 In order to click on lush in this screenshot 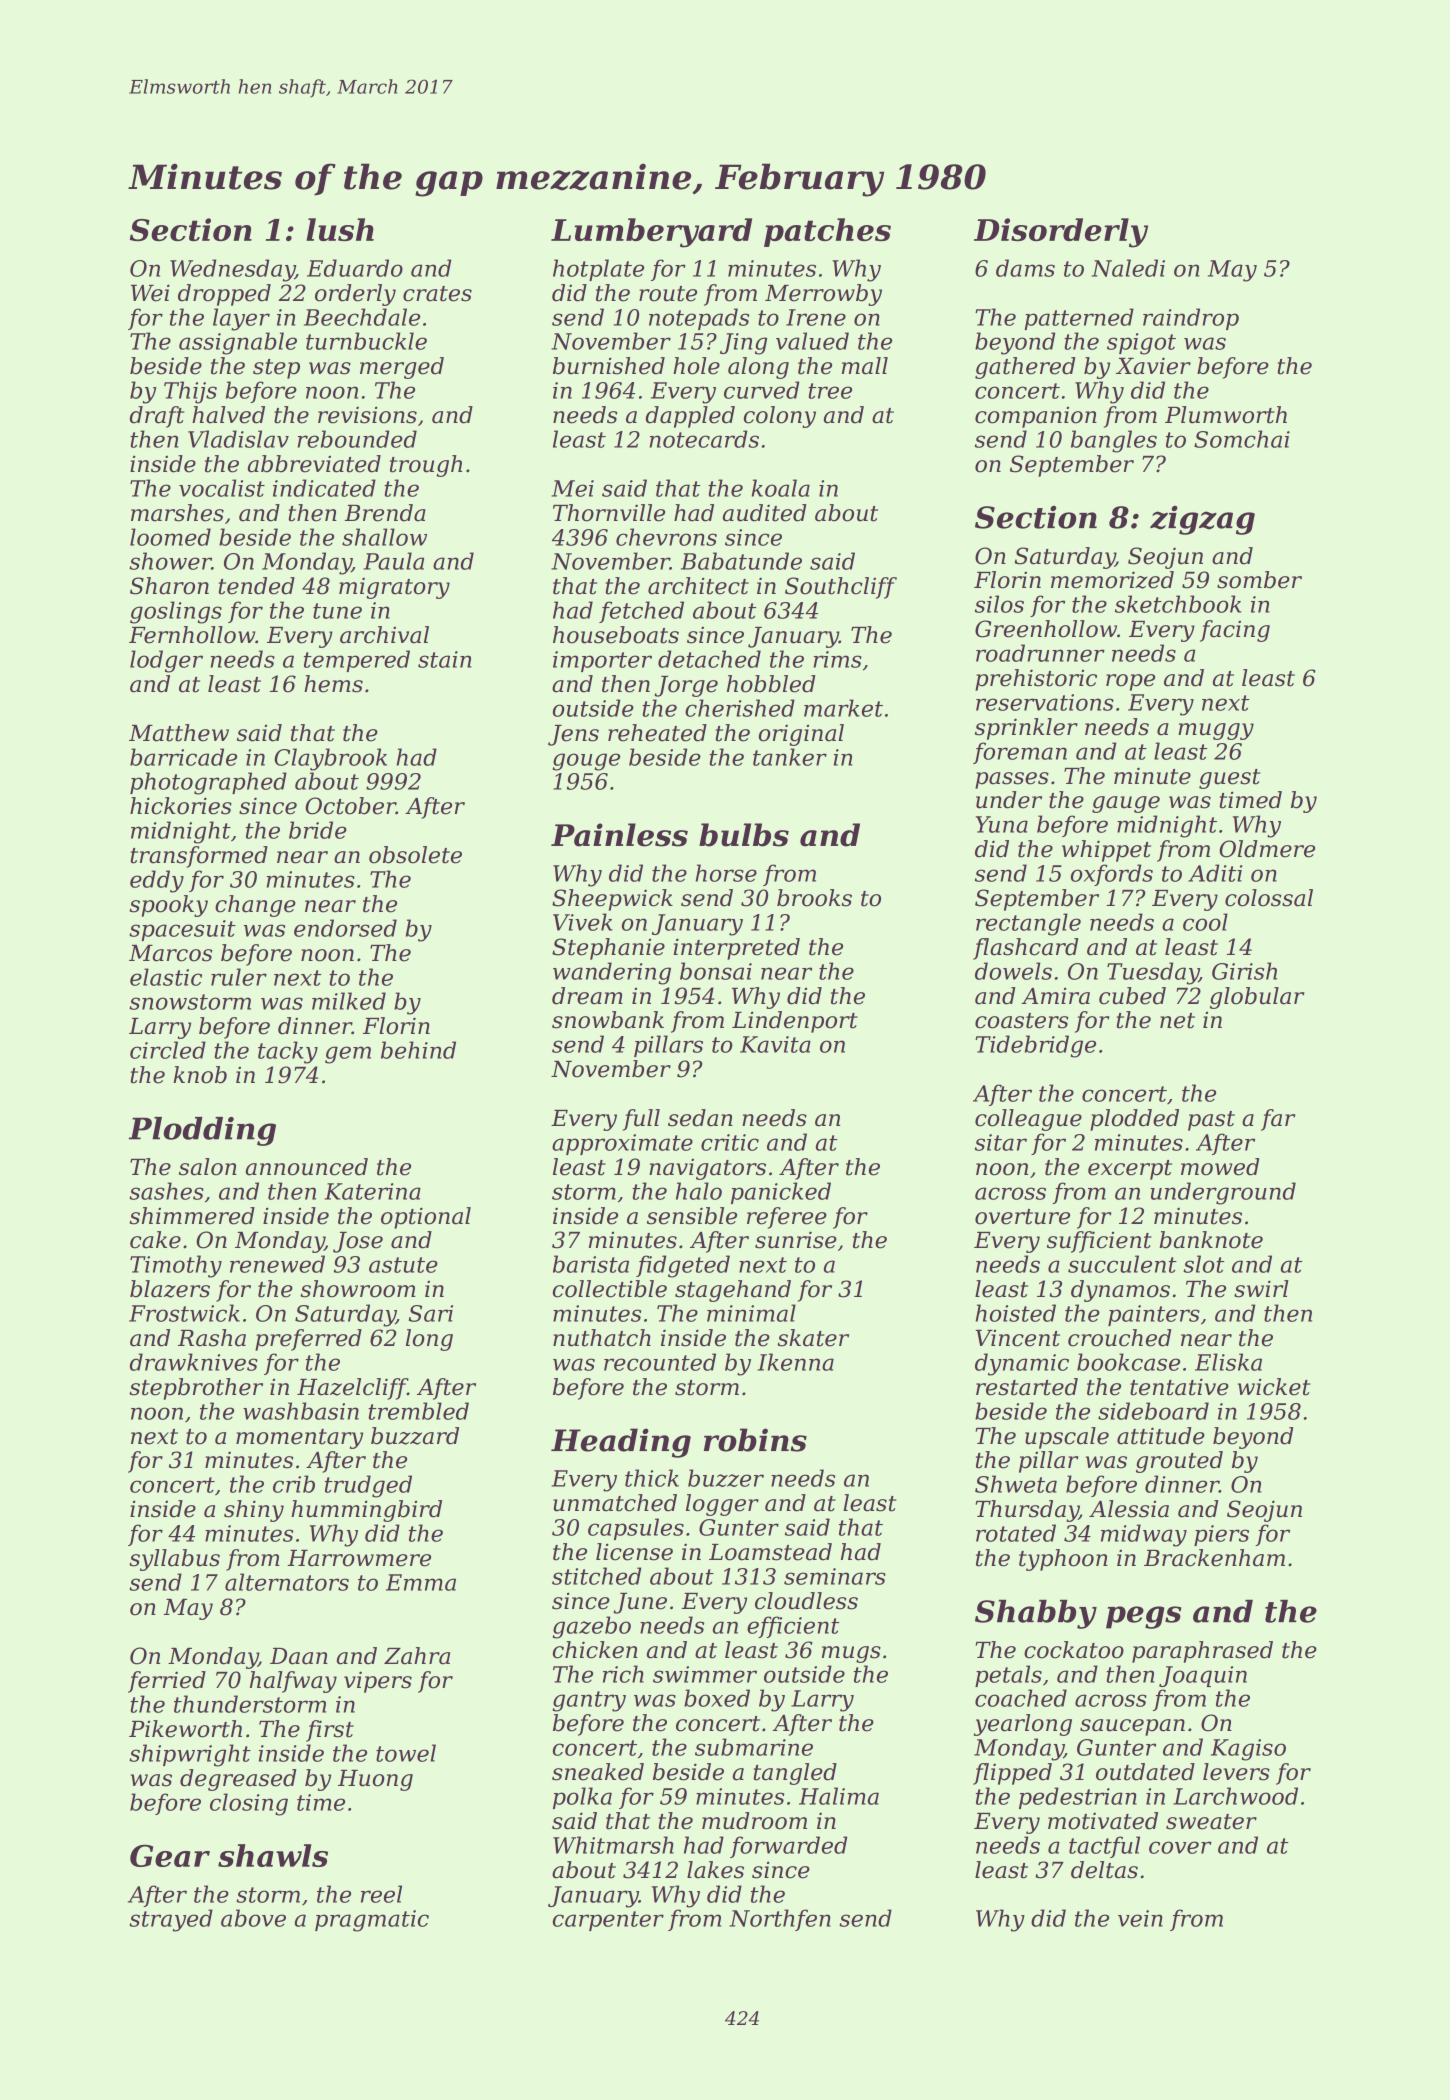, I will do `click(340, 229)`.
